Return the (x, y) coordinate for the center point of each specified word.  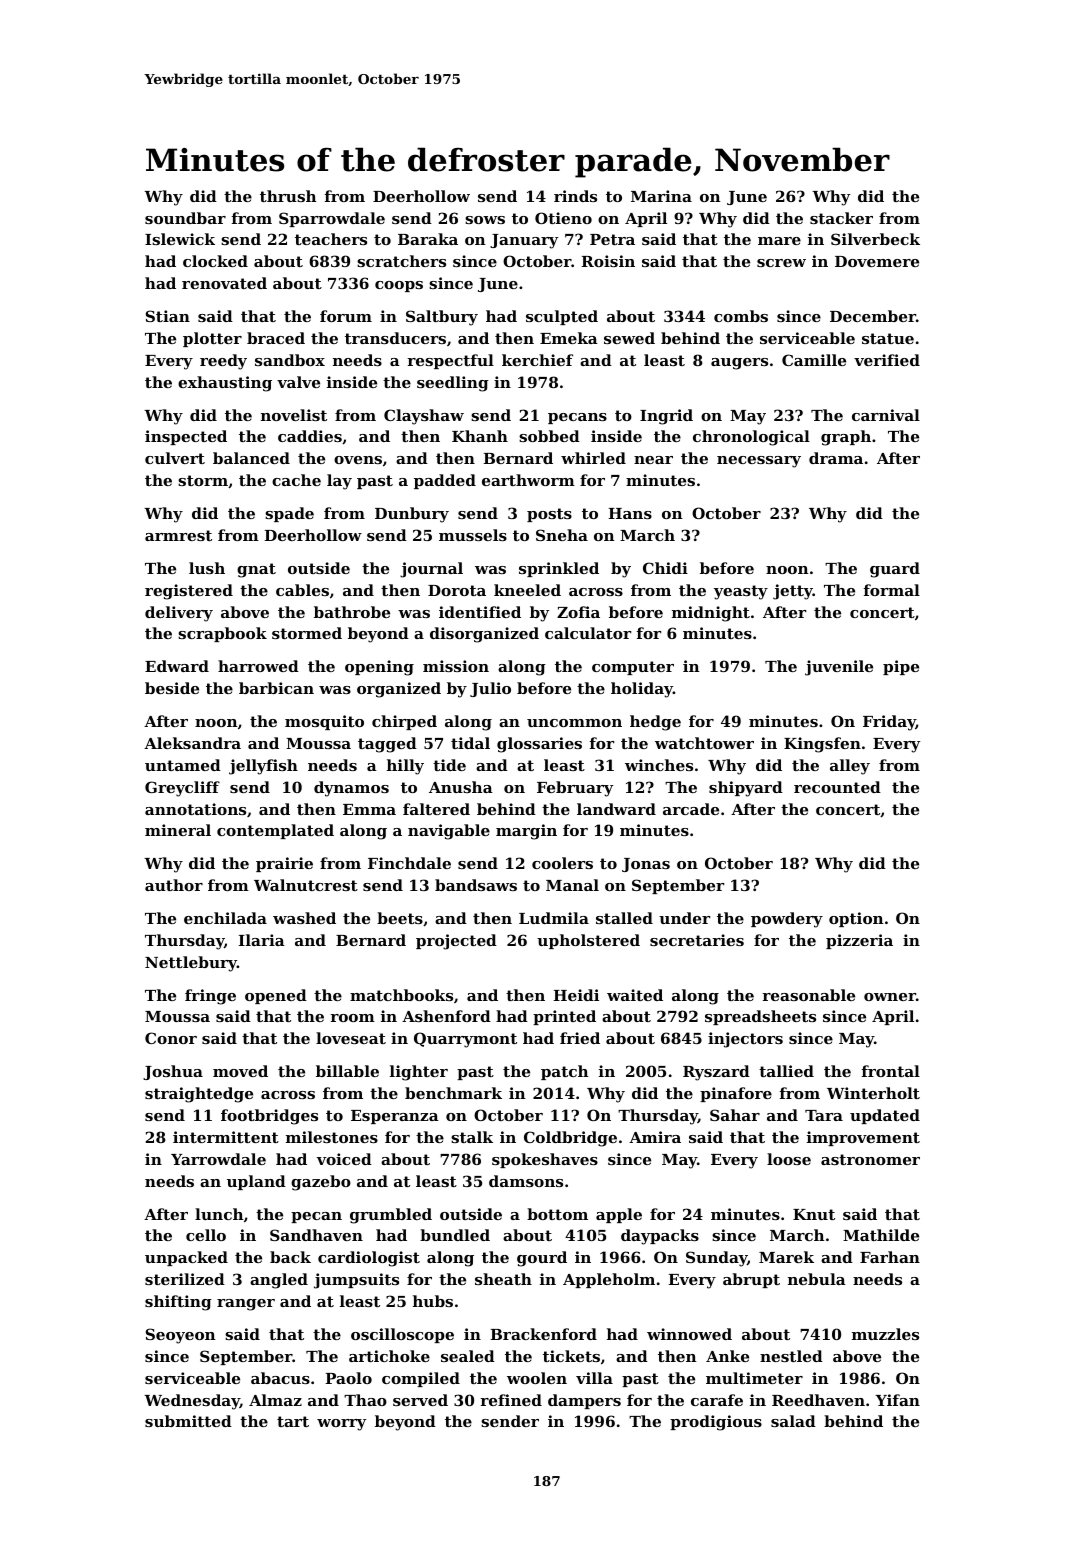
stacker (841, 218)
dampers (584, 1401)
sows (485, 220)
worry (341, 1425)
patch (565, 1072)
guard (895, 570)
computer (633, 668)
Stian (168, 316)
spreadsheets (760, 1017)
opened (276, 996)
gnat (256, 570)
